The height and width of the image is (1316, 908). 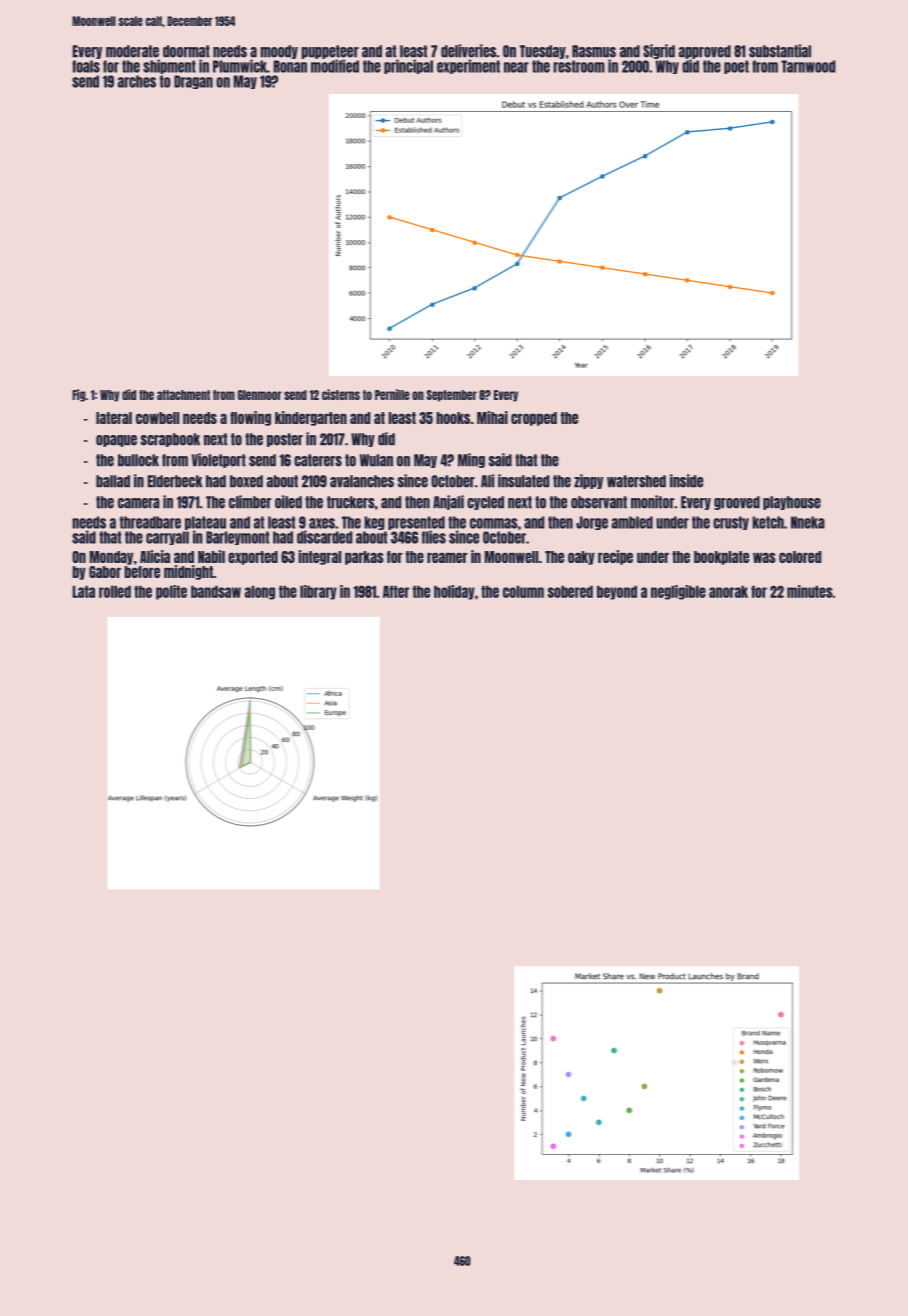 I want to click on cropped, so click(x=534, y=419).
